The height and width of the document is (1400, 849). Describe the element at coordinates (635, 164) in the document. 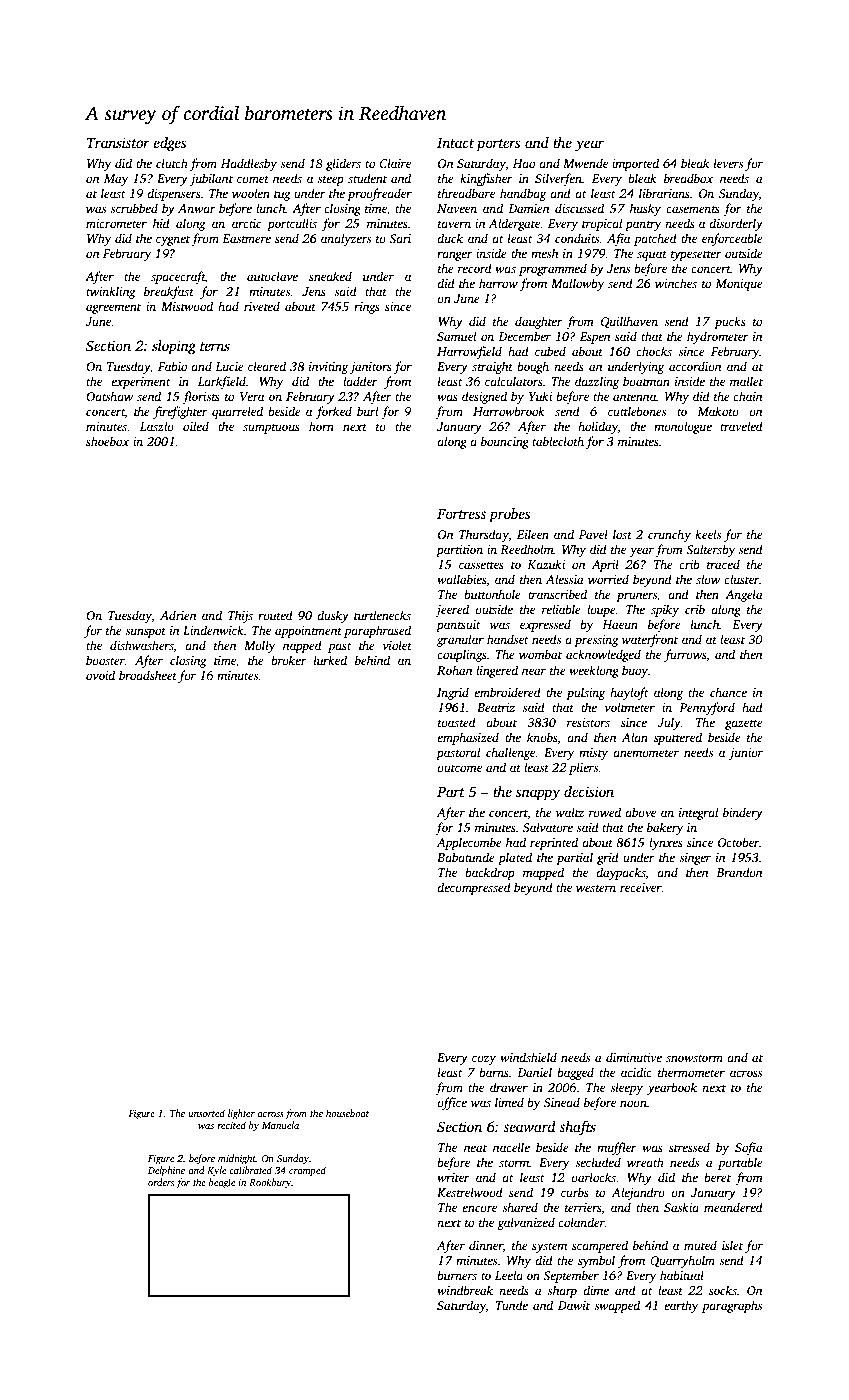

I see `imported` at that location.
